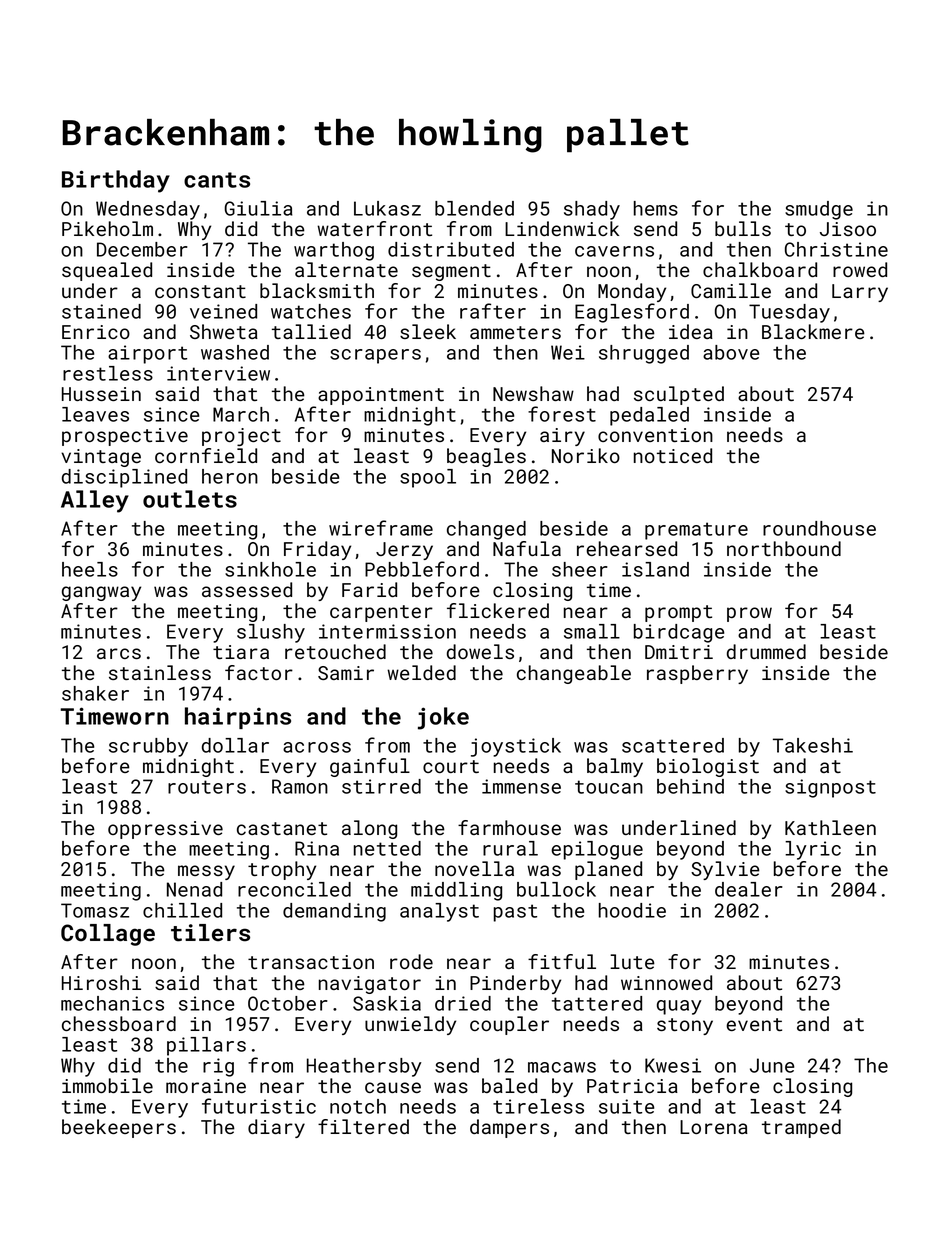 Image resolution: width=952 pixels, height=1233 pixels. Describe the element at coordinates (369, 589) in the page. I see `Farid` at that location.
